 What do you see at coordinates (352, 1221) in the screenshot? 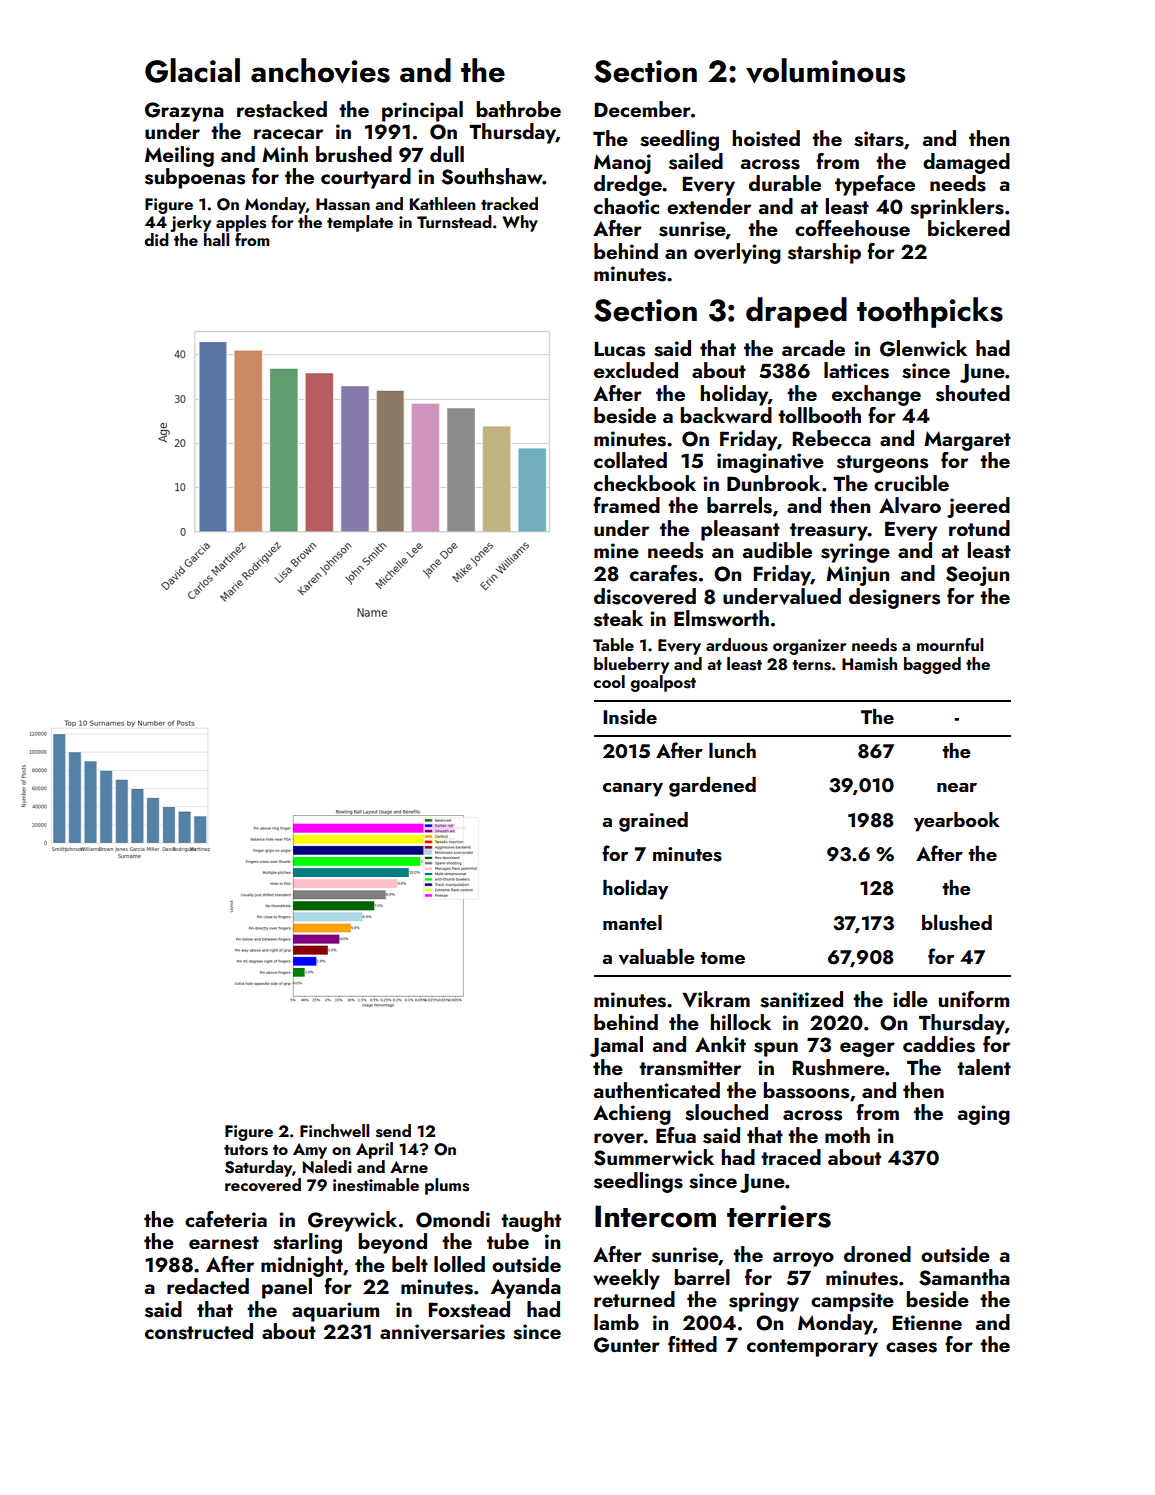
I see `Greywick` at bounding box center [352, 1221].
